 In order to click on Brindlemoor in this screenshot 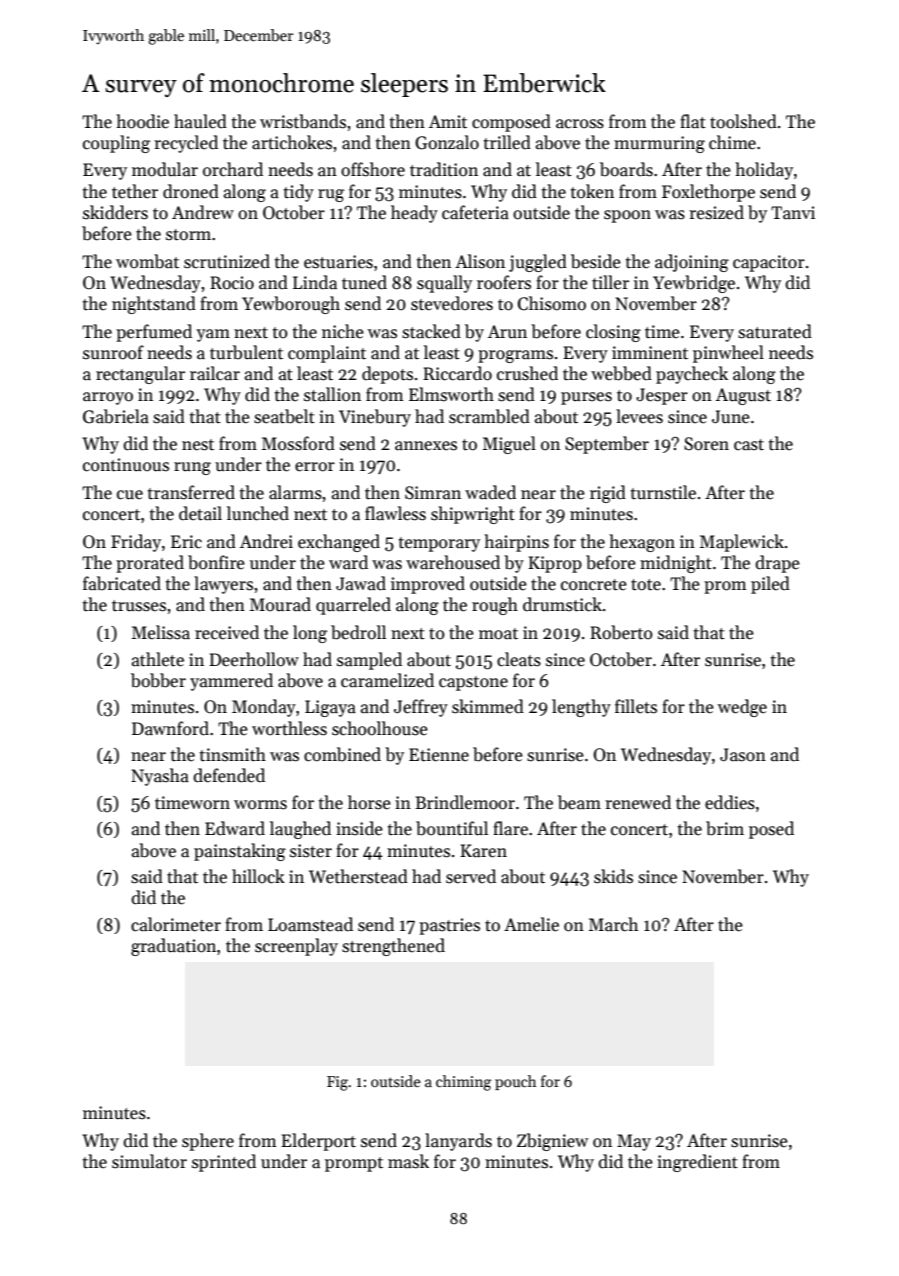, I will do `click(465, 802)`.
